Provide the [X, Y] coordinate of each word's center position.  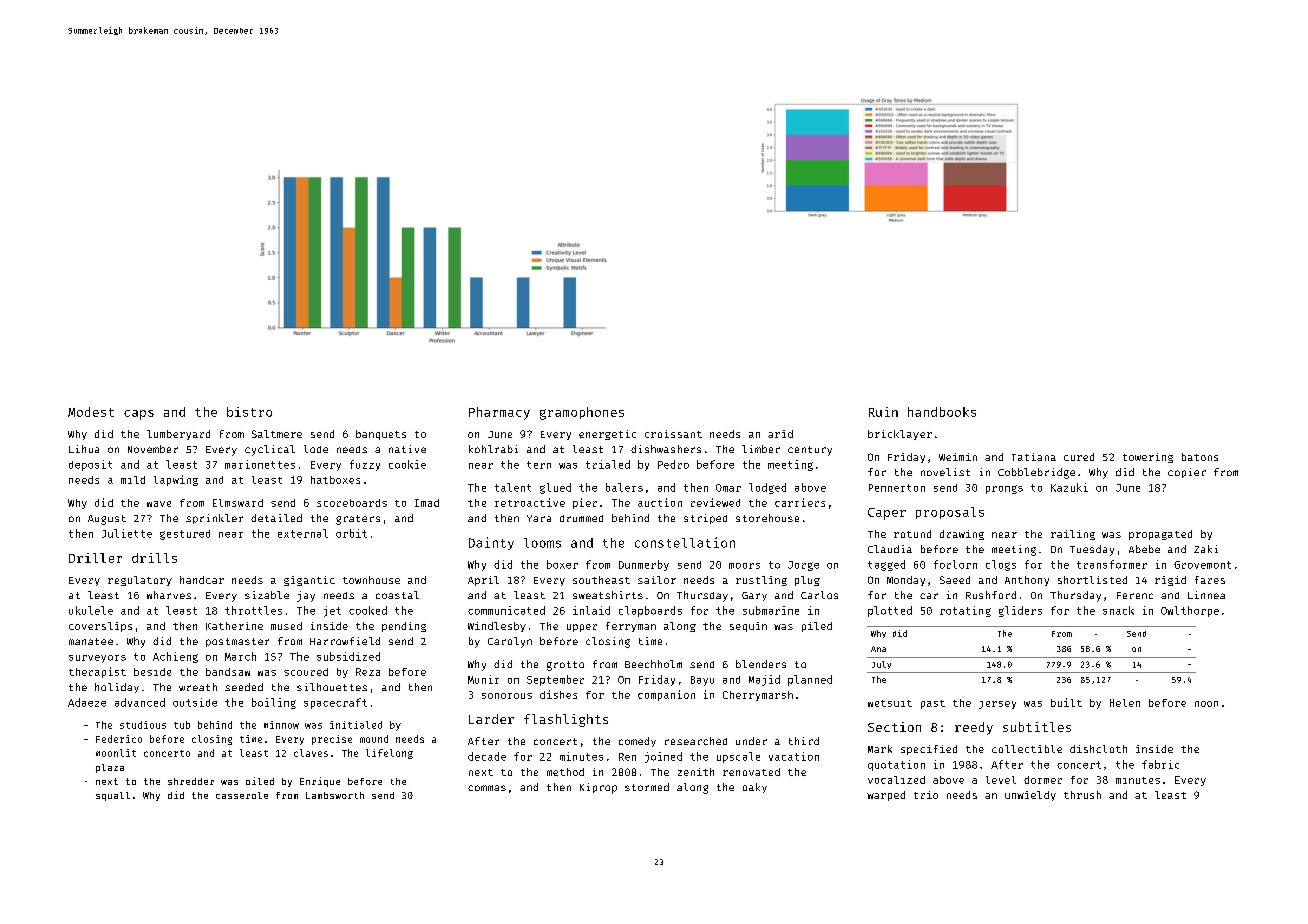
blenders [761, 664]
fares [1210, 580]
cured [1079, 457]
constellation [685, 542]
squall [113, 796]
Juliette [127, 533]
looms [542, 543]
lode [316, 449]
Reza [368, 672]
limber [761, 449]
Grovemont [1202, 565]
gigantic [309, 581]
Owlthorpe [1190, 611]
